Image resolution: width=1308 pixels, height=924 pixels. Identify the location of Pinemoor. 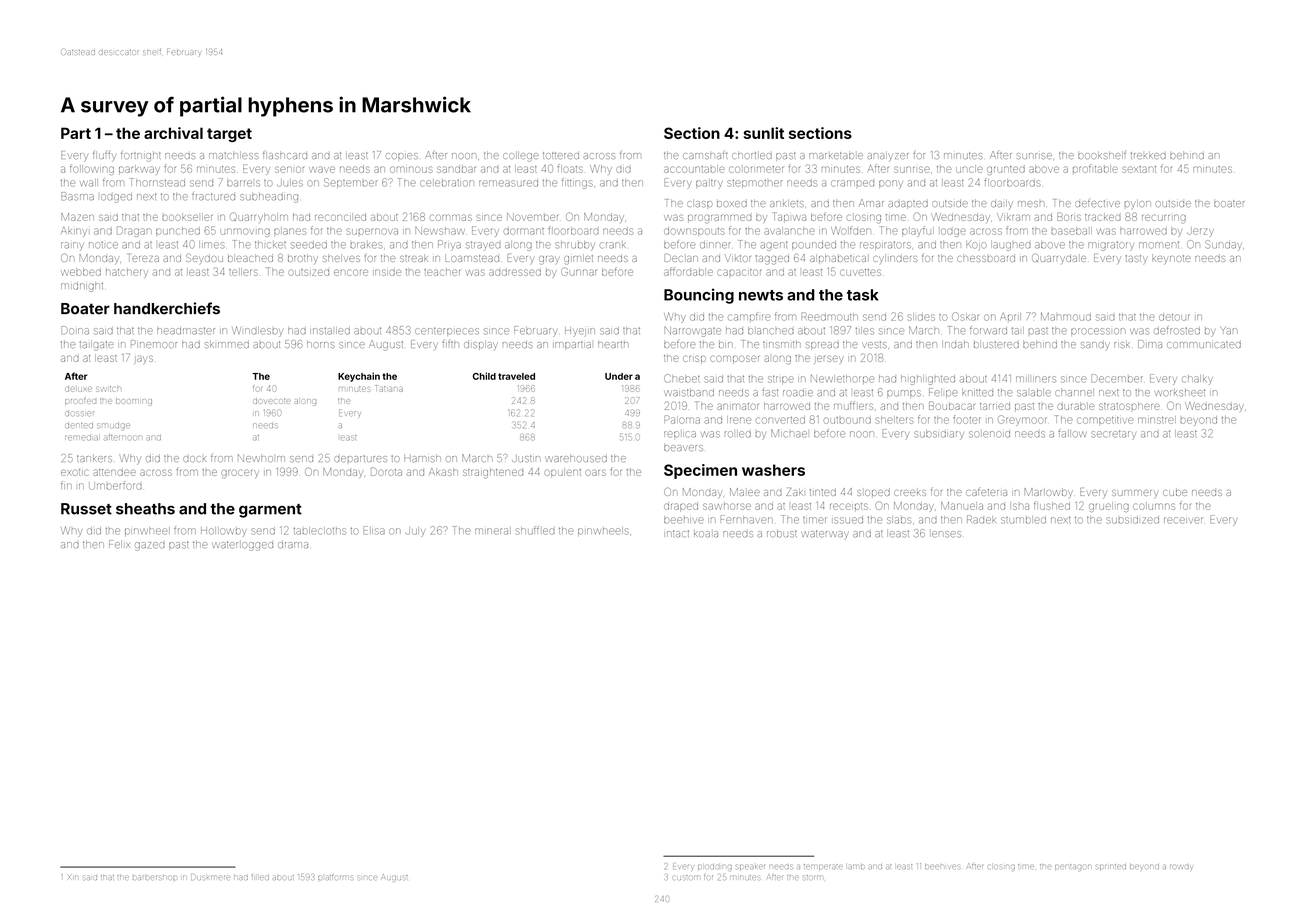
(154, 344).
